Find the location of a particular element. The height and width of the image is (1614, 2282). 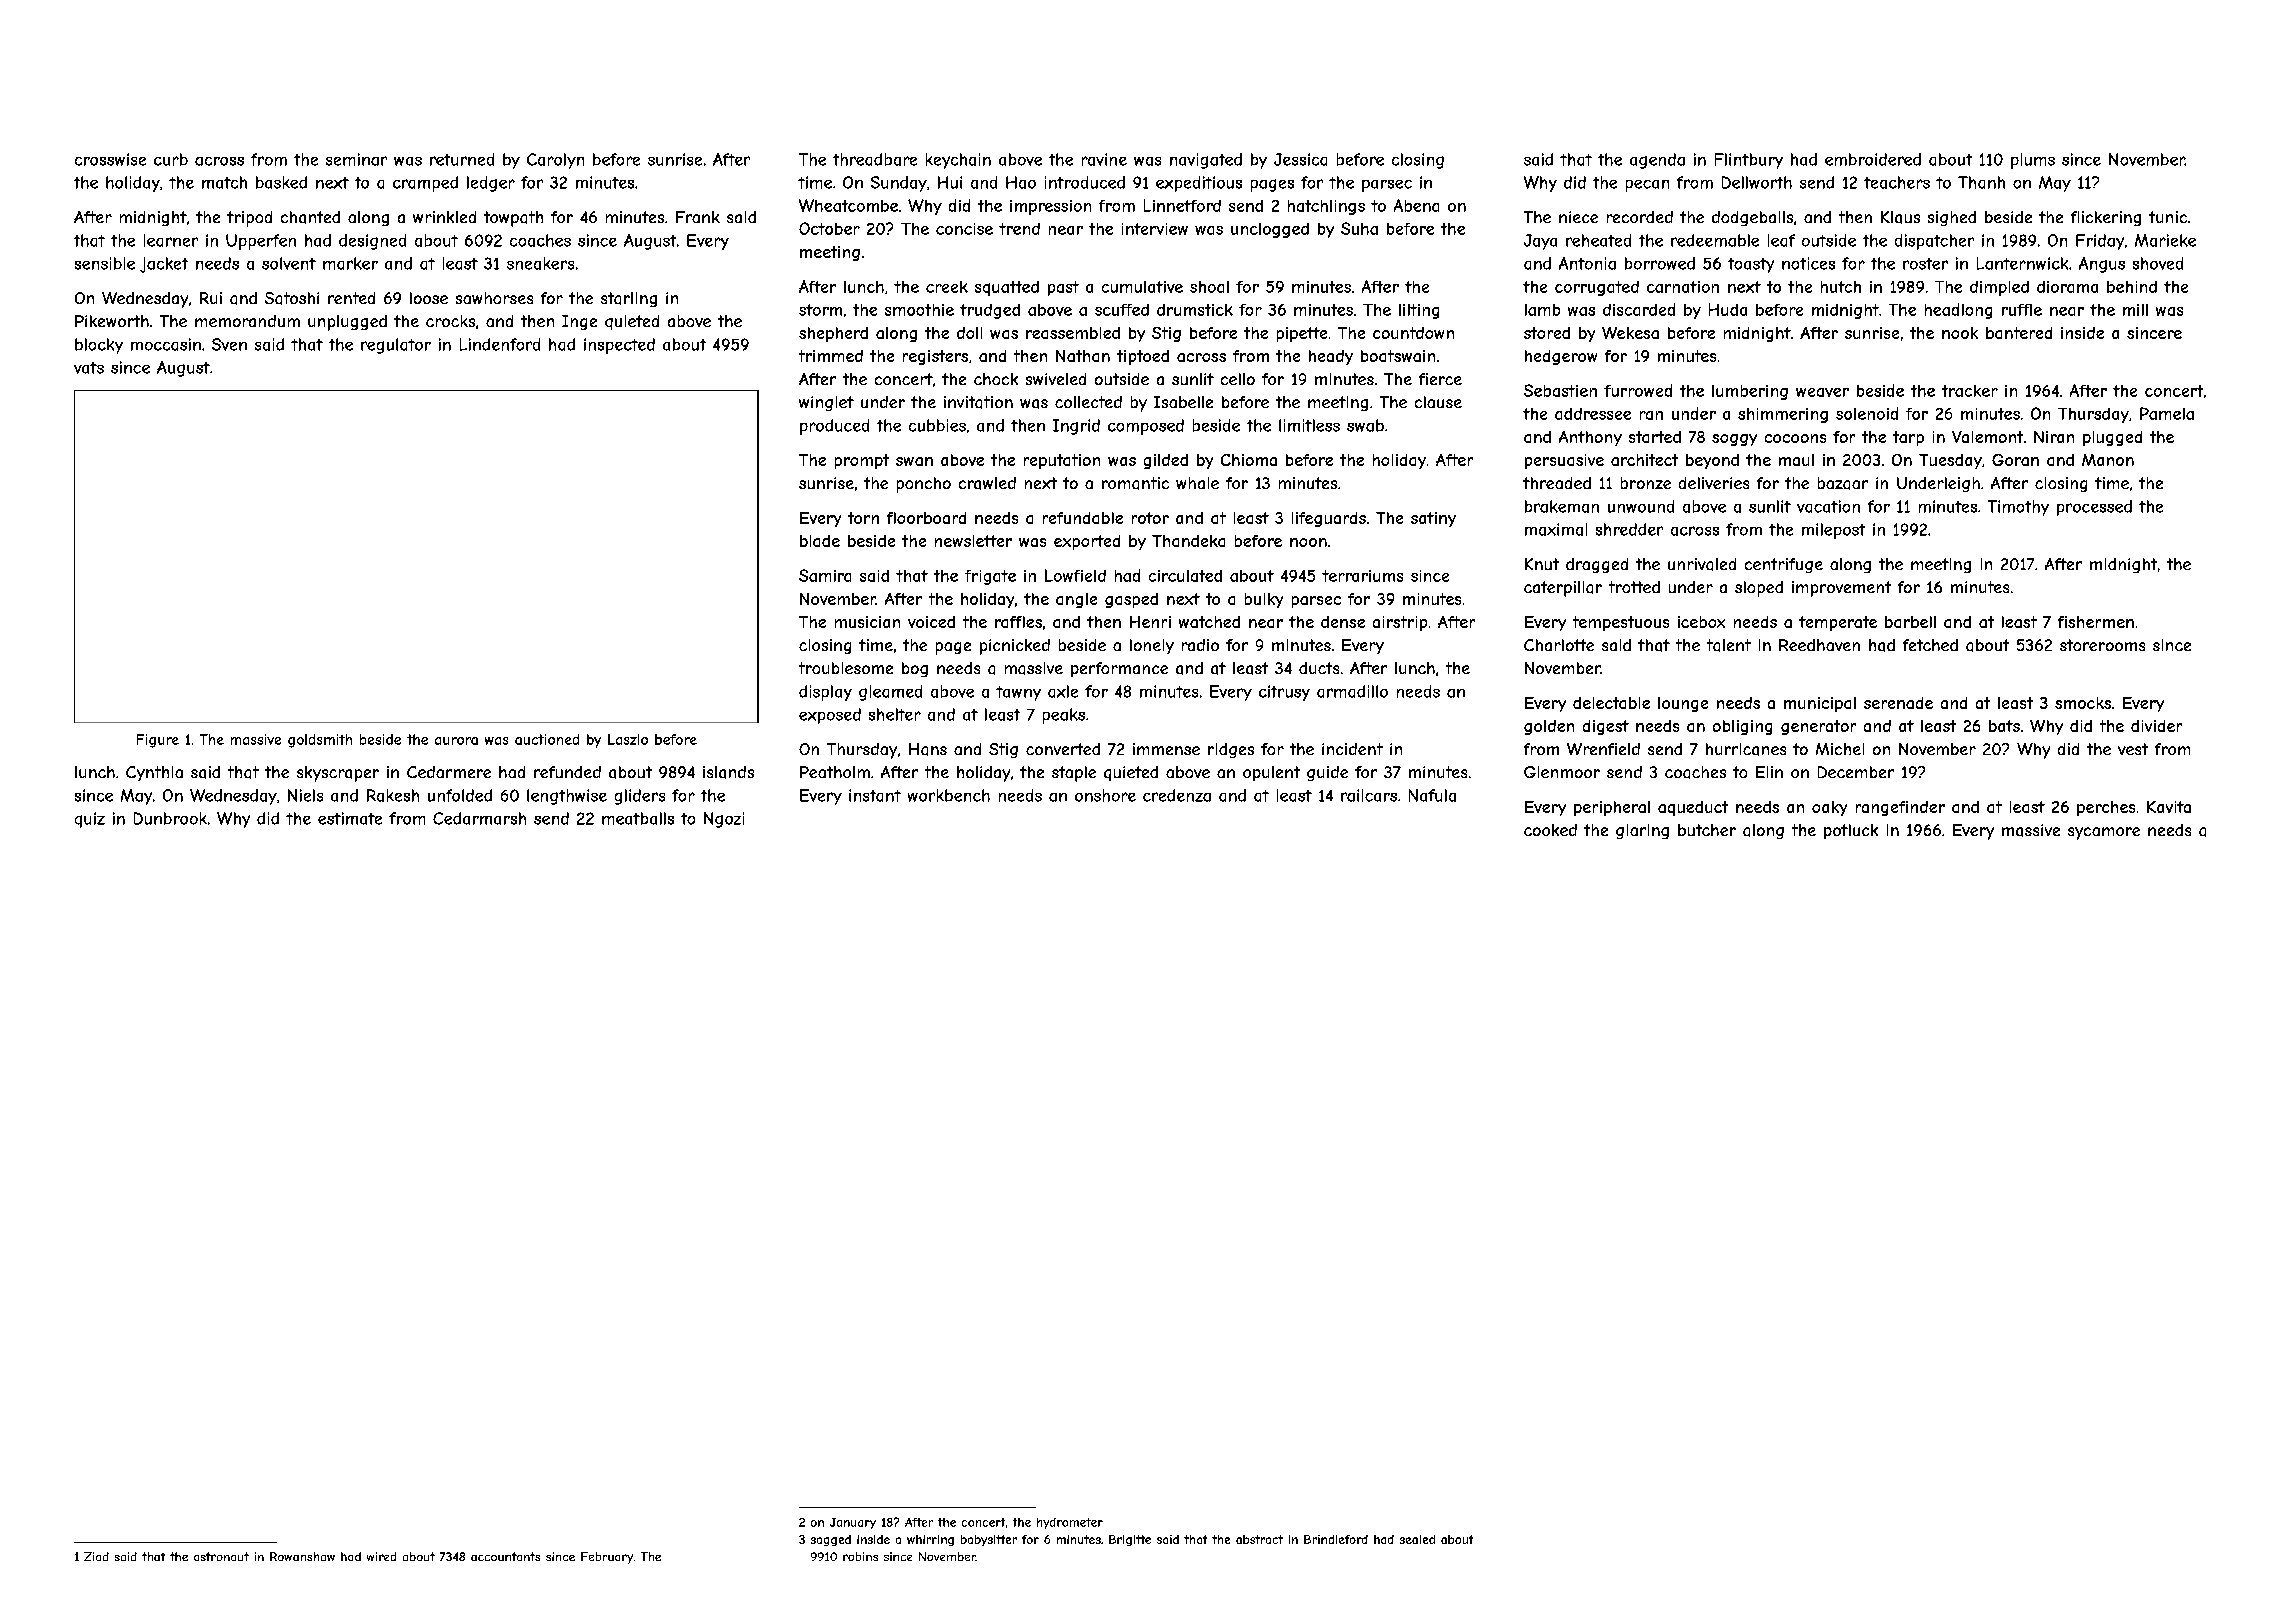

tiptoed is located at coordinates (1143, 357).
